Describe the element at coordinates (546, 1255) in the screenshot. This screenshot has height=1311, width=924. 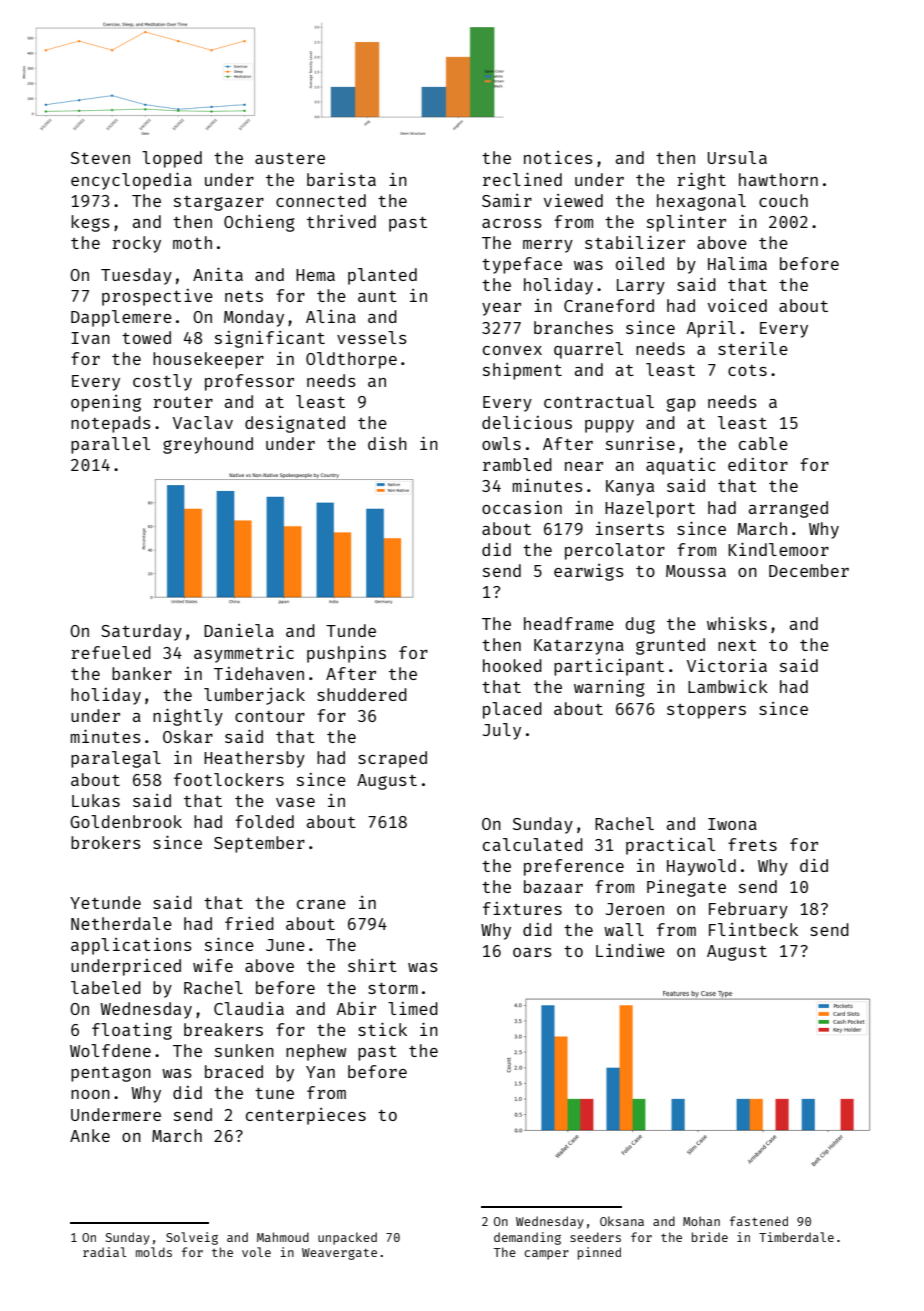
I see `camper` at that location.
